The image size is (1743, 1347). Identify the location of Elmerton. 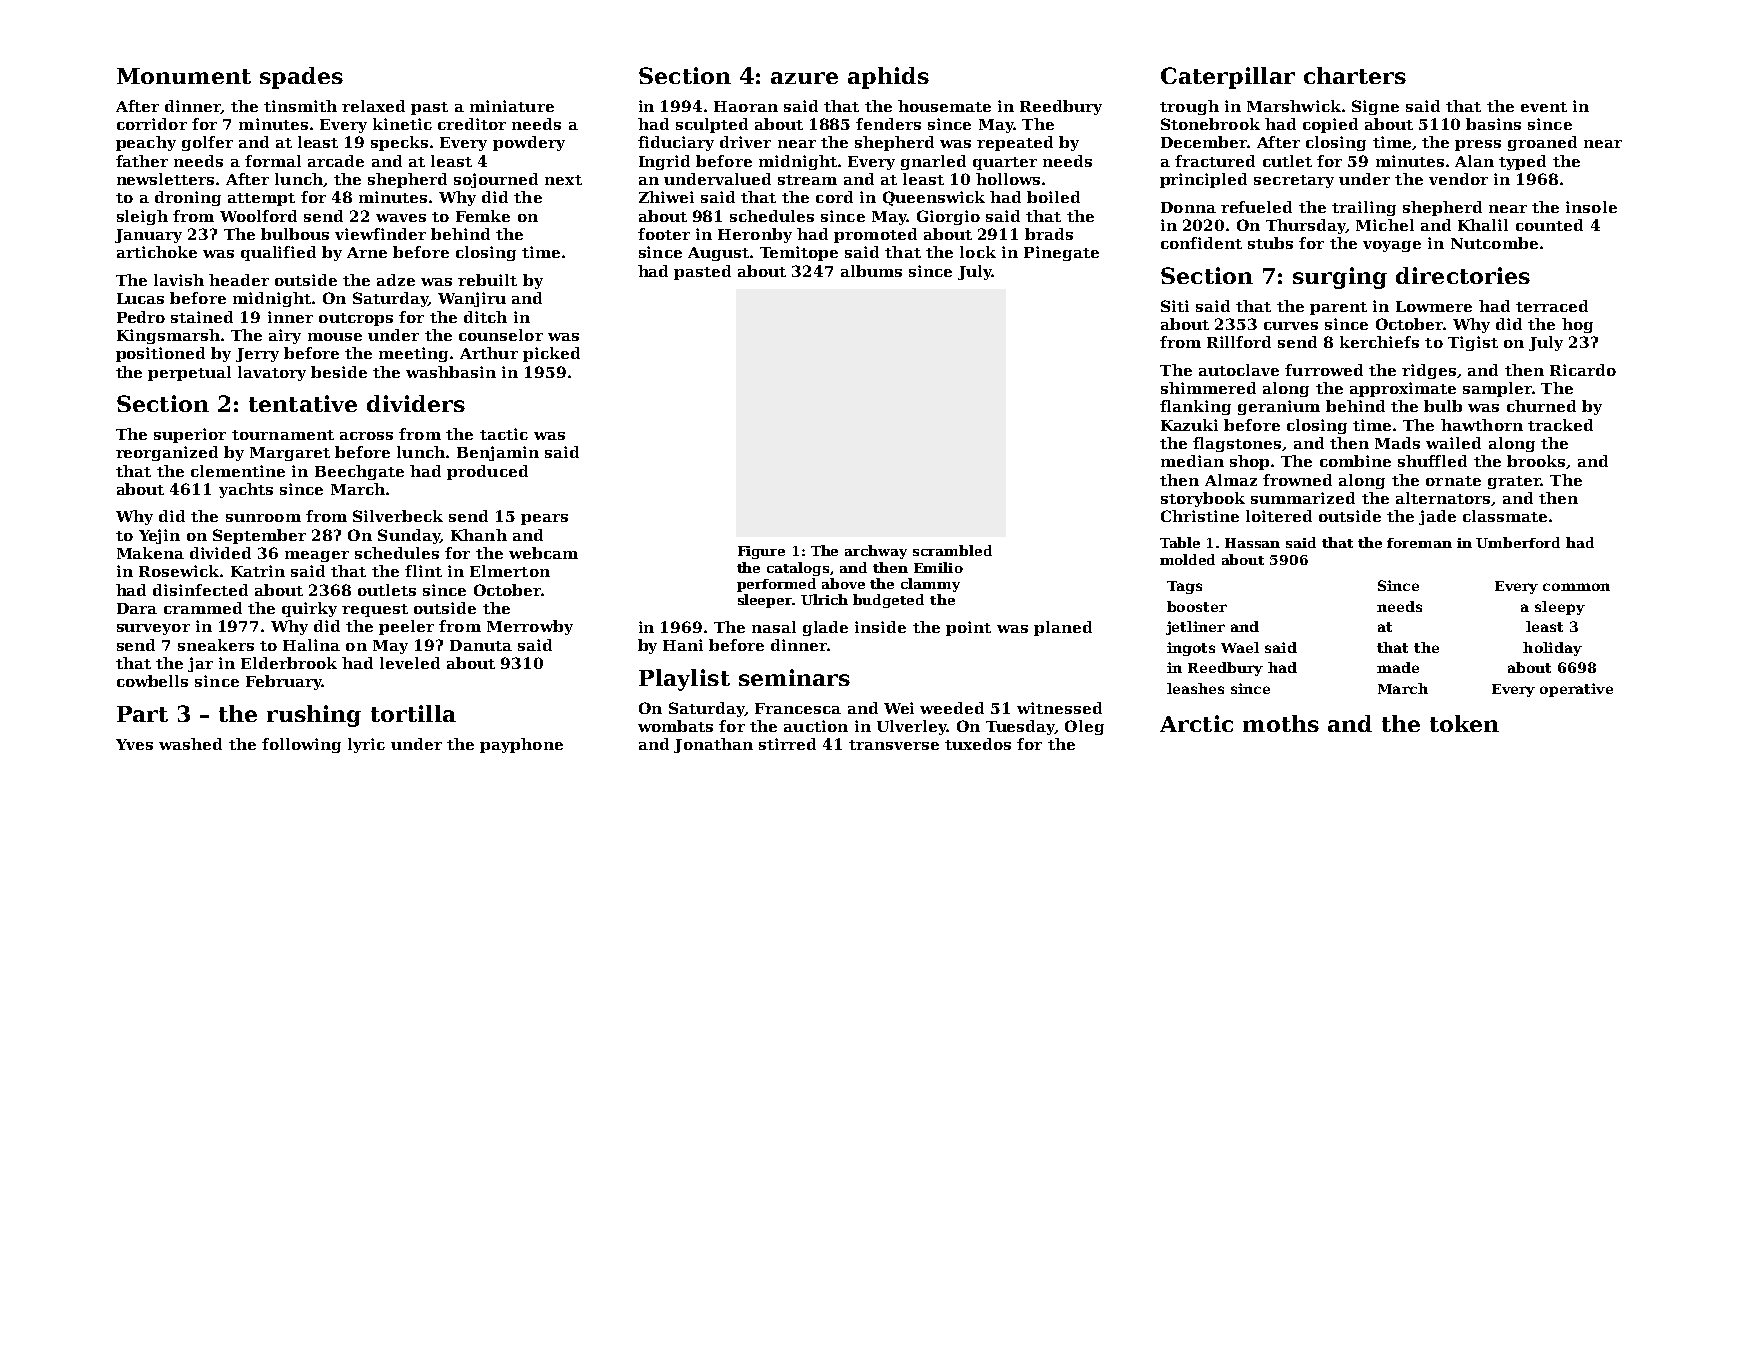
(510, 571).
